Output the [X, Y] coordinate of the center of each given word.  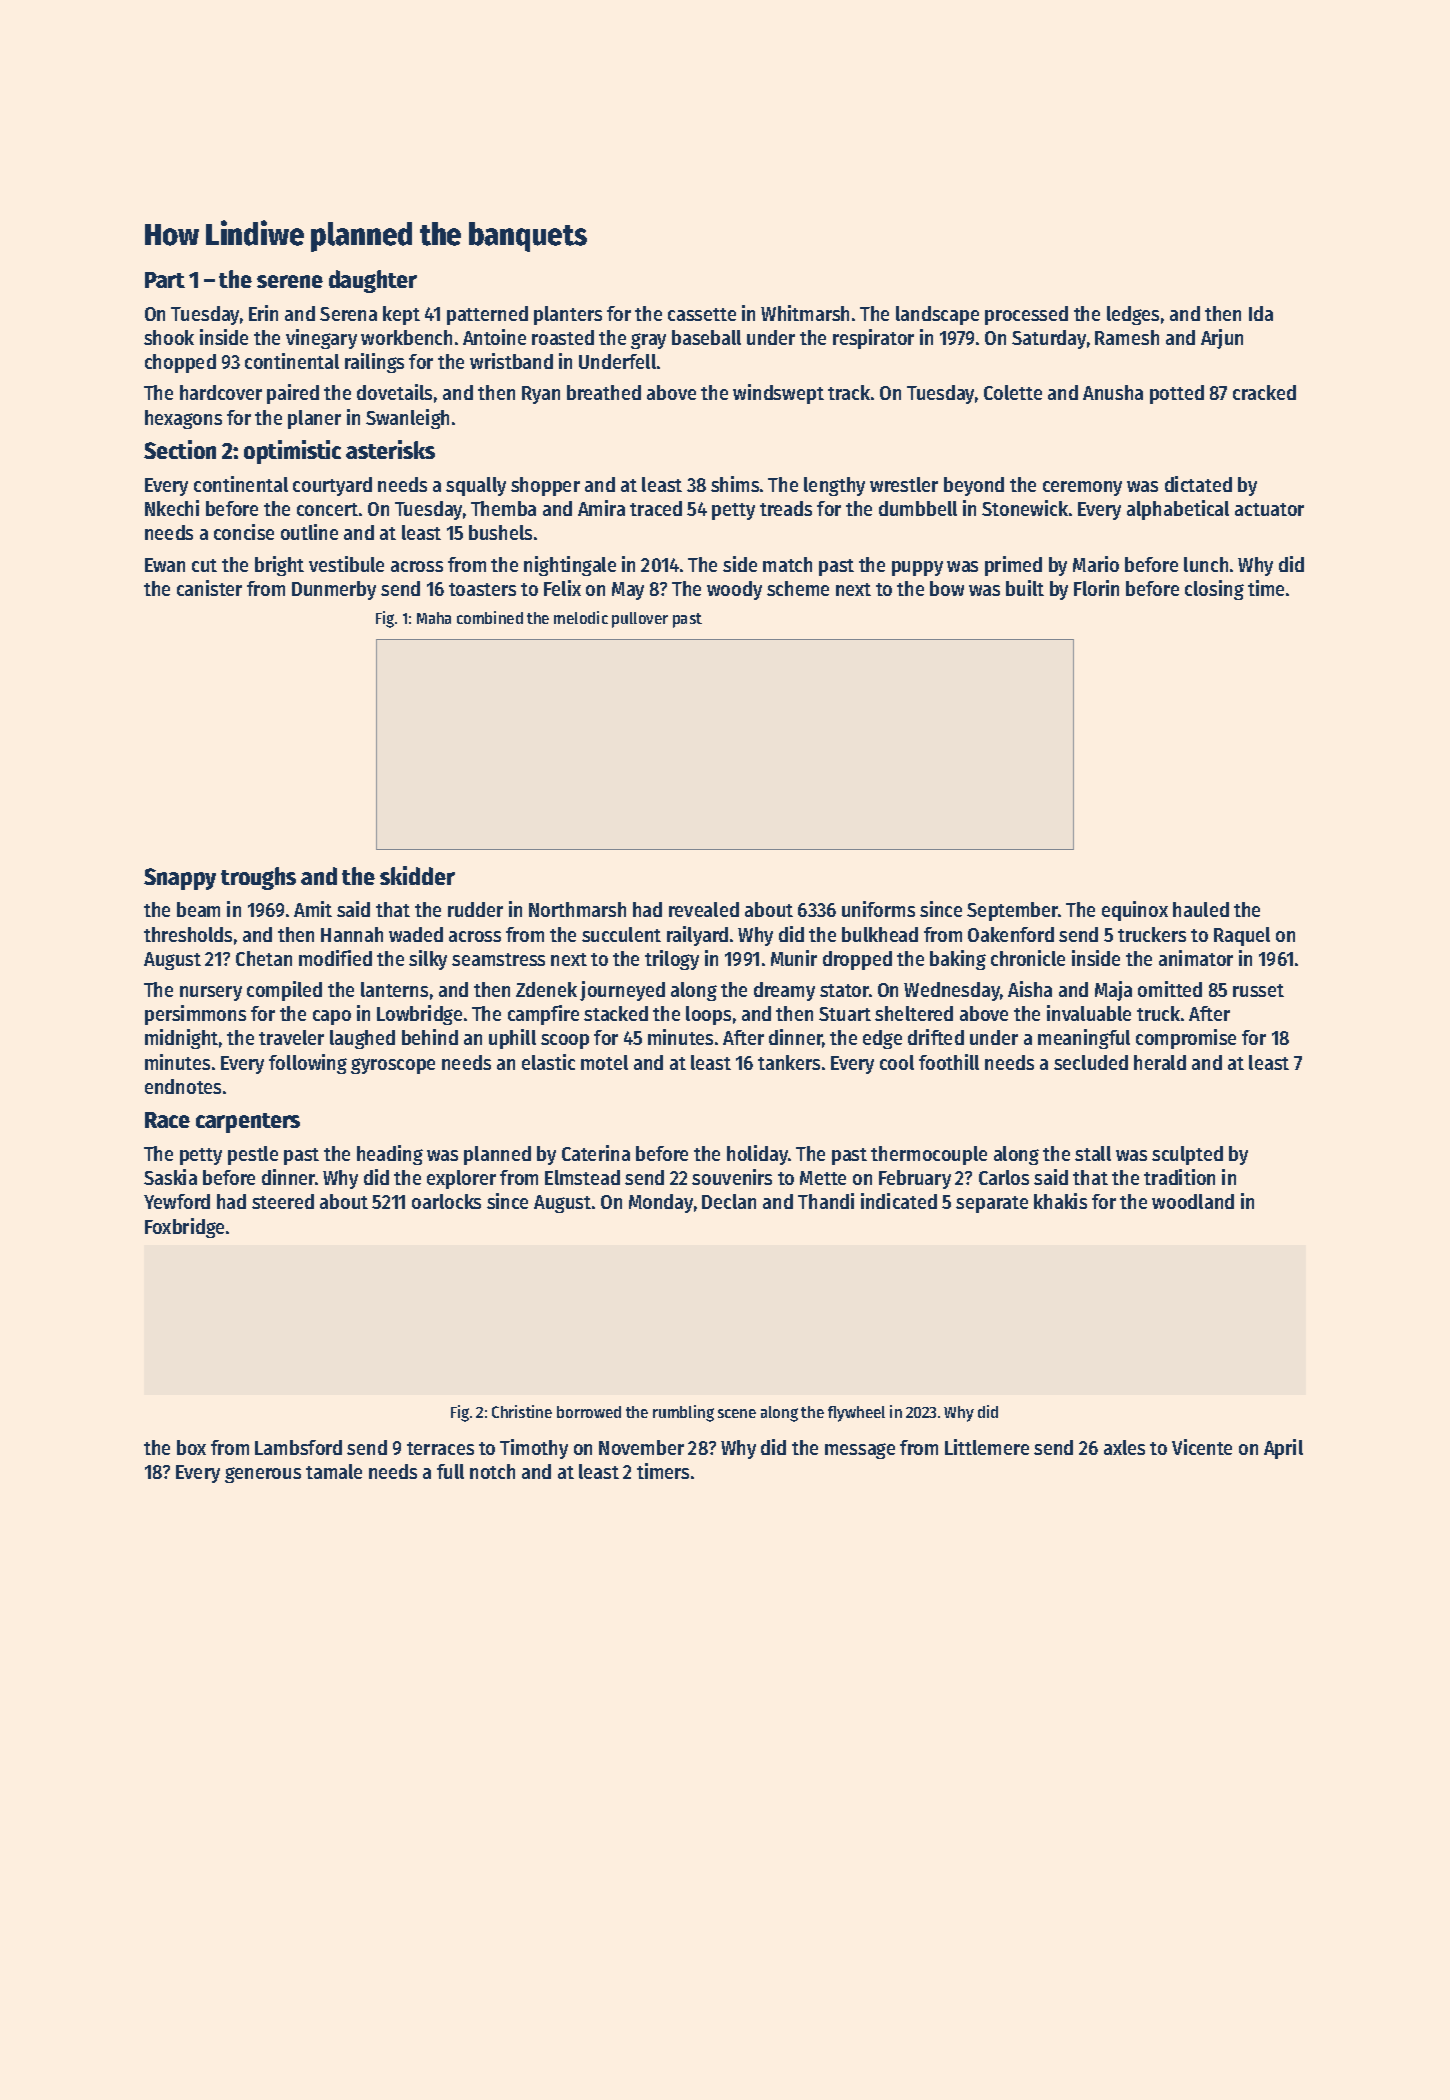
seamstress [498, 959]
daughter [373, 281]
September [1013, 911]
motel [604, 1062]
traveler [291, 1037]
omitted [1170, 989]
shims [735, 484]
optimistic [292, 452]
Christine [522, 1411]
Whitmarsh [805, 313]
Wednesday [952, 991]
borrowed [589, 1412]
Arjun [1222, 339]
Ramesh [1127, 337]
